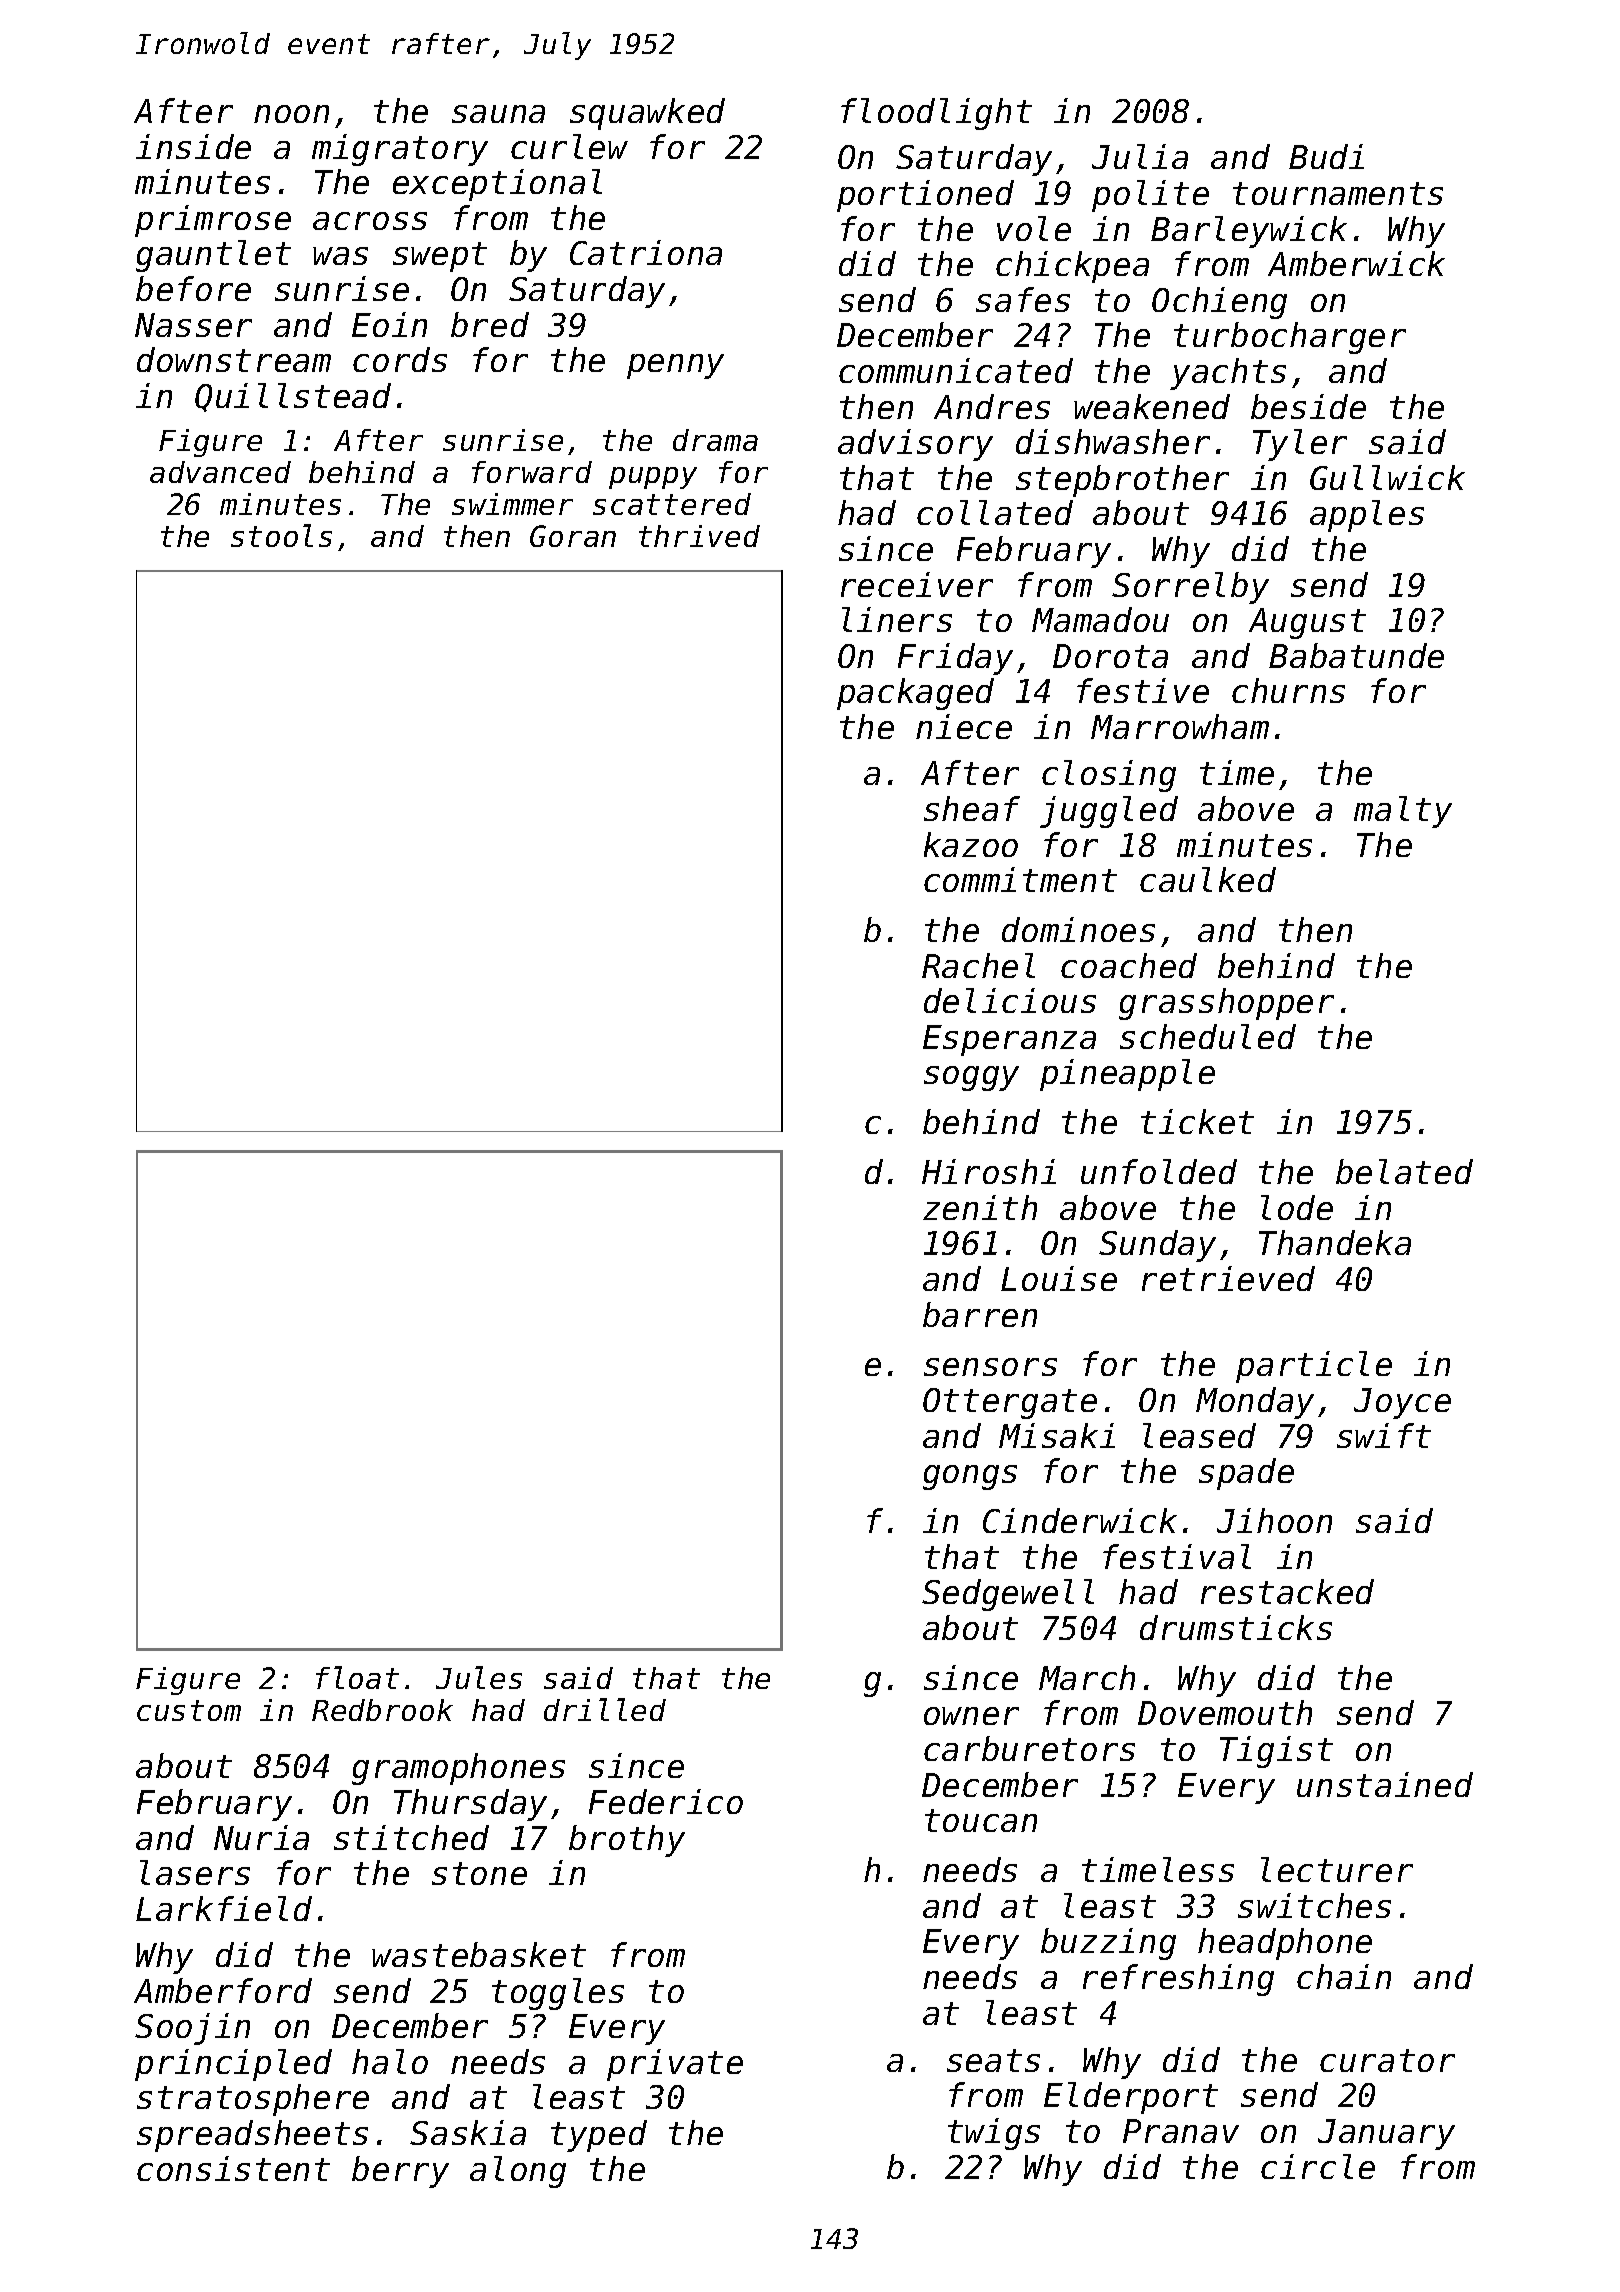 The image size is (1620, 2292). I want to click on Gullwick, so click(1387, 477).
